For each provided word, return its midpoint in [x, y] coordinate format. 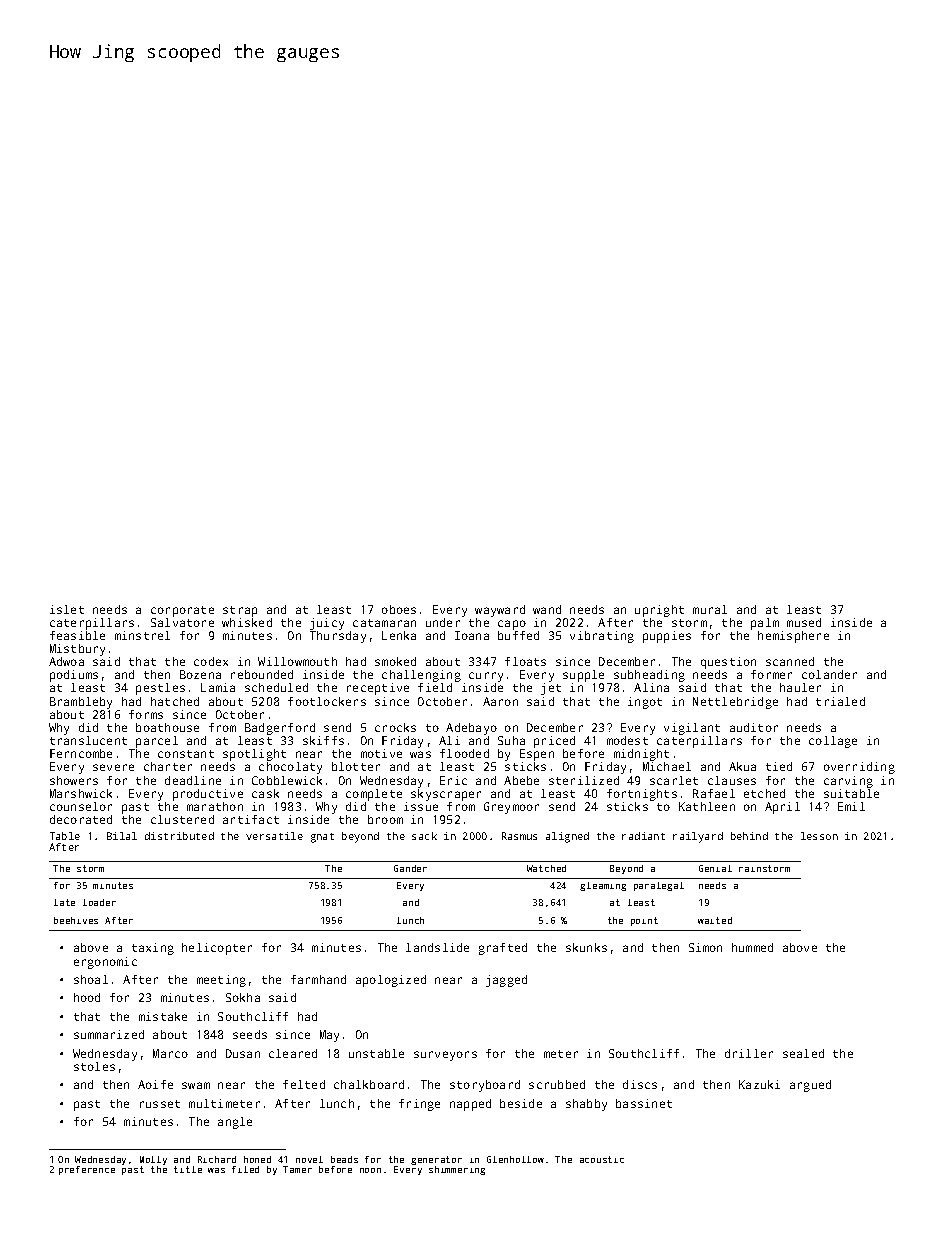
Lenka [399, 635]
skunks [586, 947]
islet [67, 609]
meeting [221, 981]
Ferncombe [81, 753]
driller [749, 1053]
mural [710, 609]
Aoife [155, 1084]
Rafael [714, 793]
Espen [537, 755]
